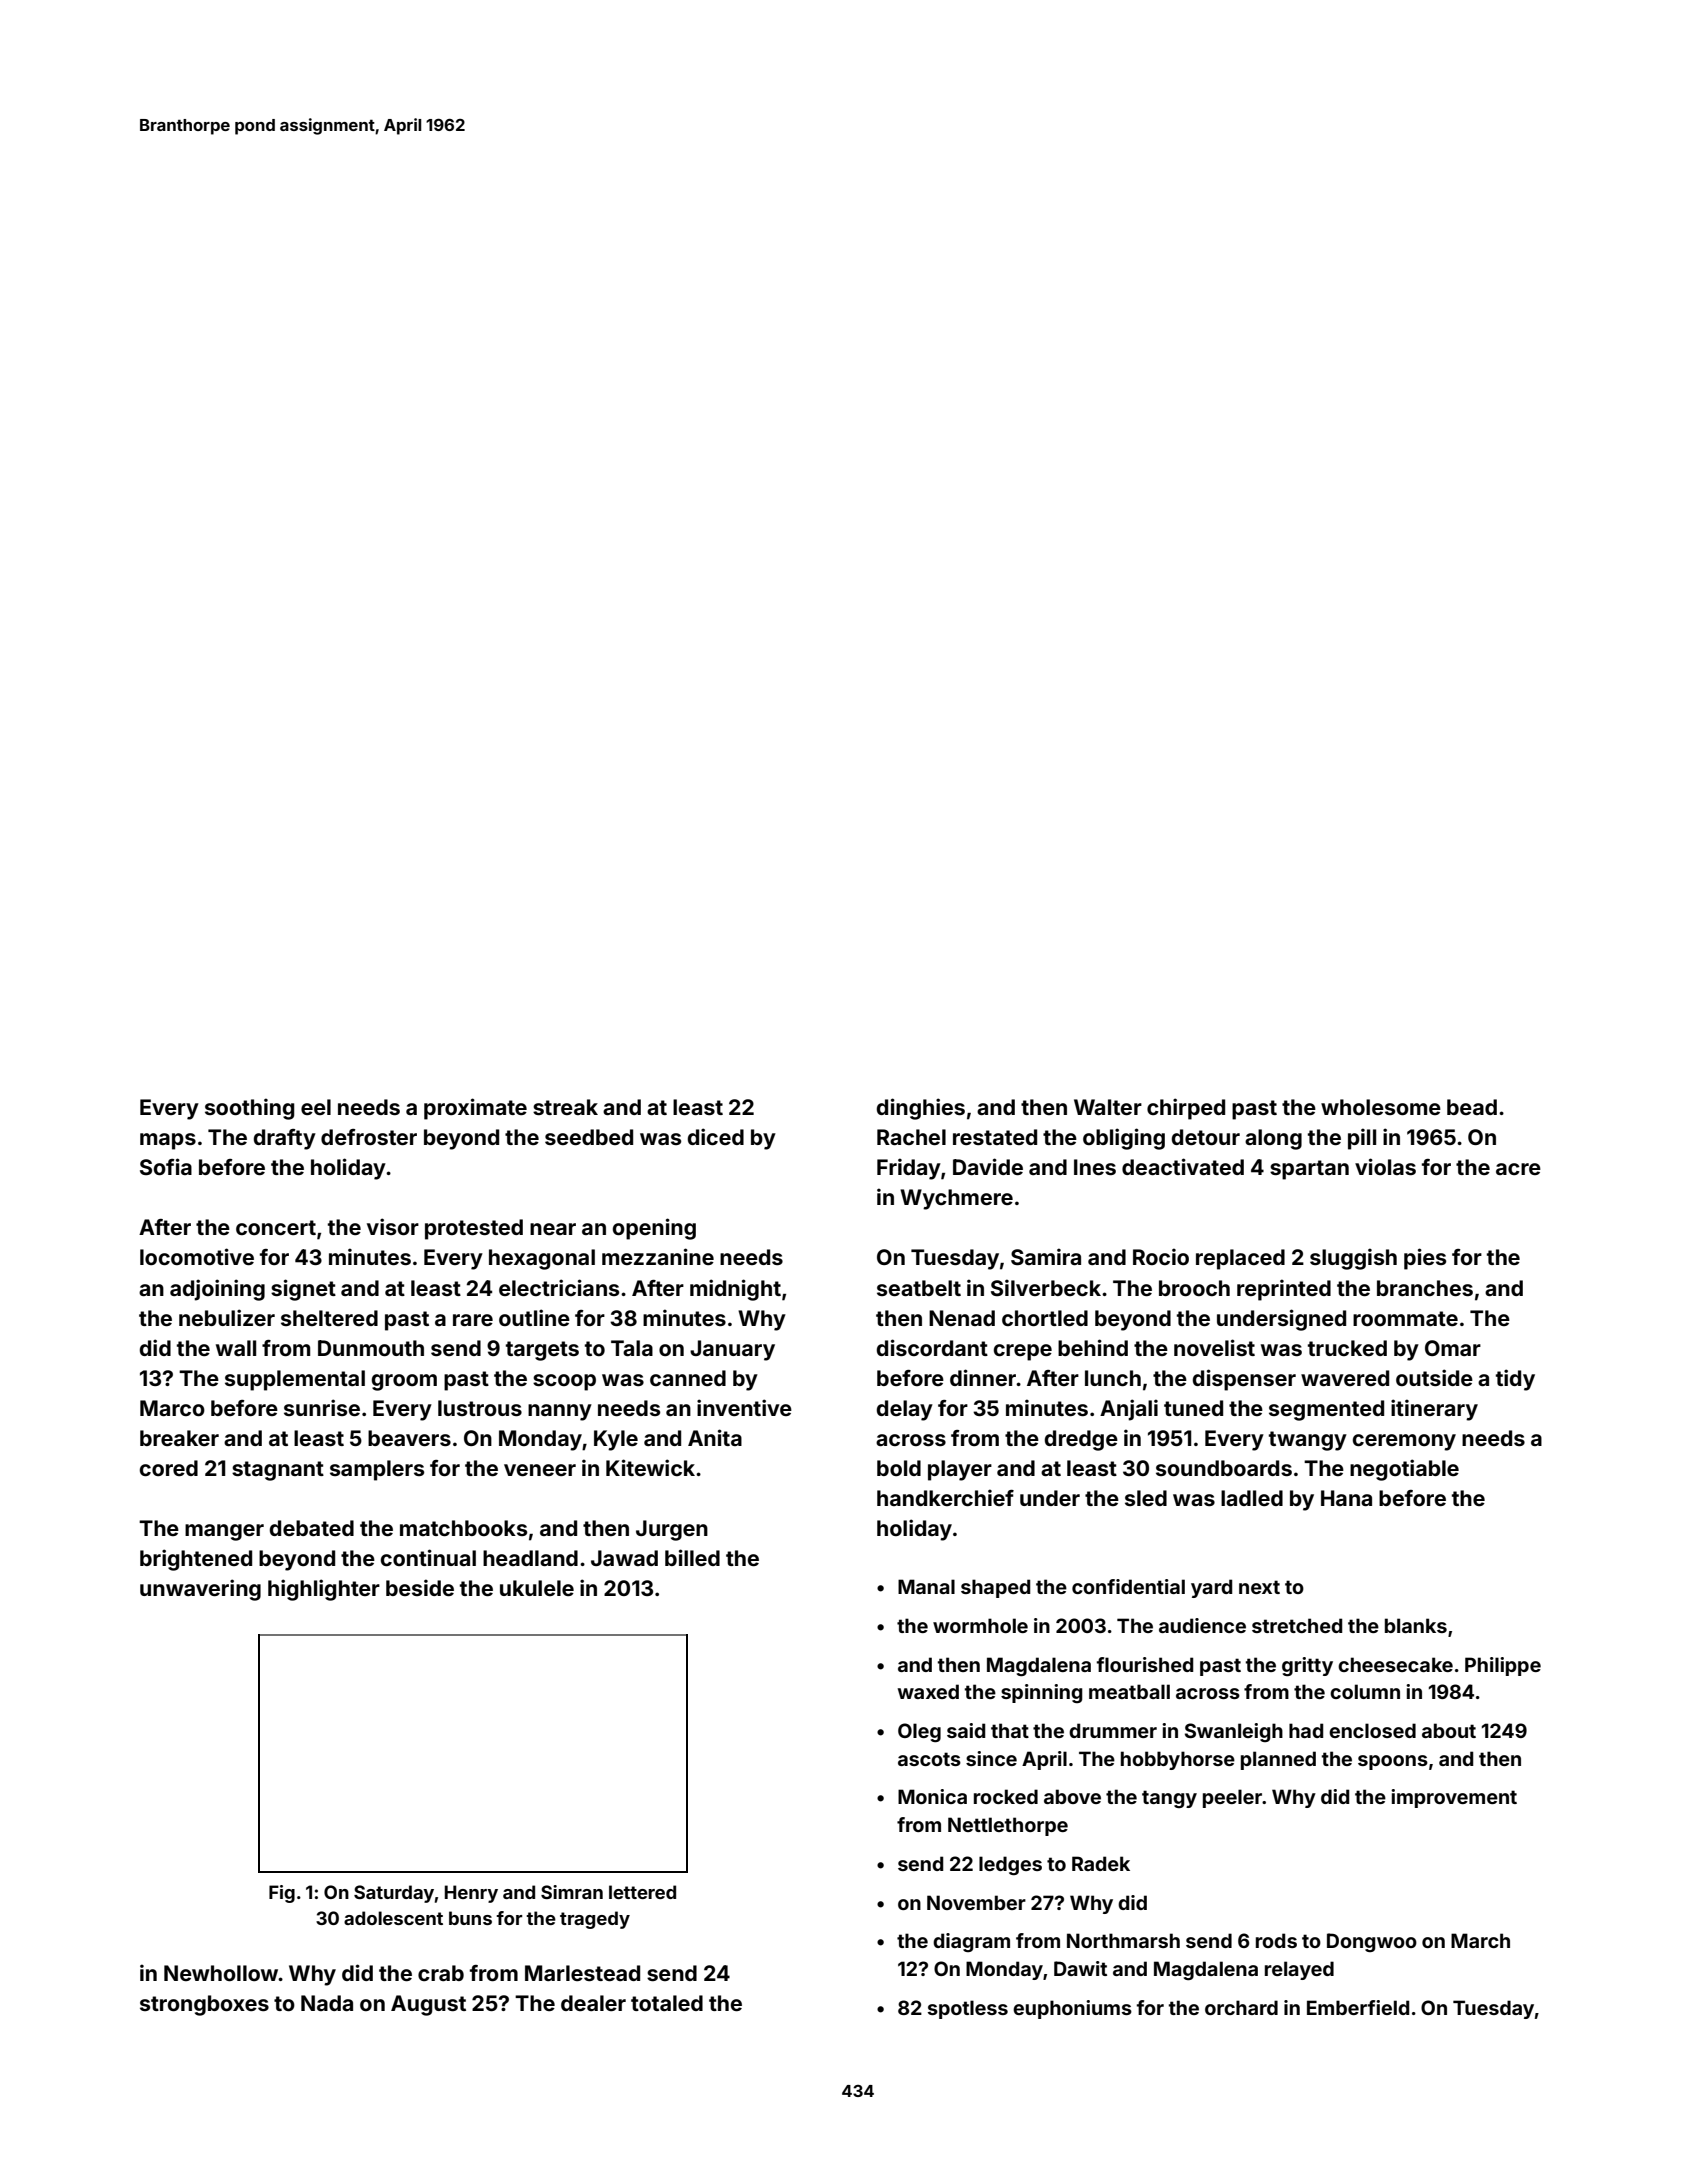 The width and height of the image is (1683, 2178). I want to click on chirped, so click(1186, 1109).
